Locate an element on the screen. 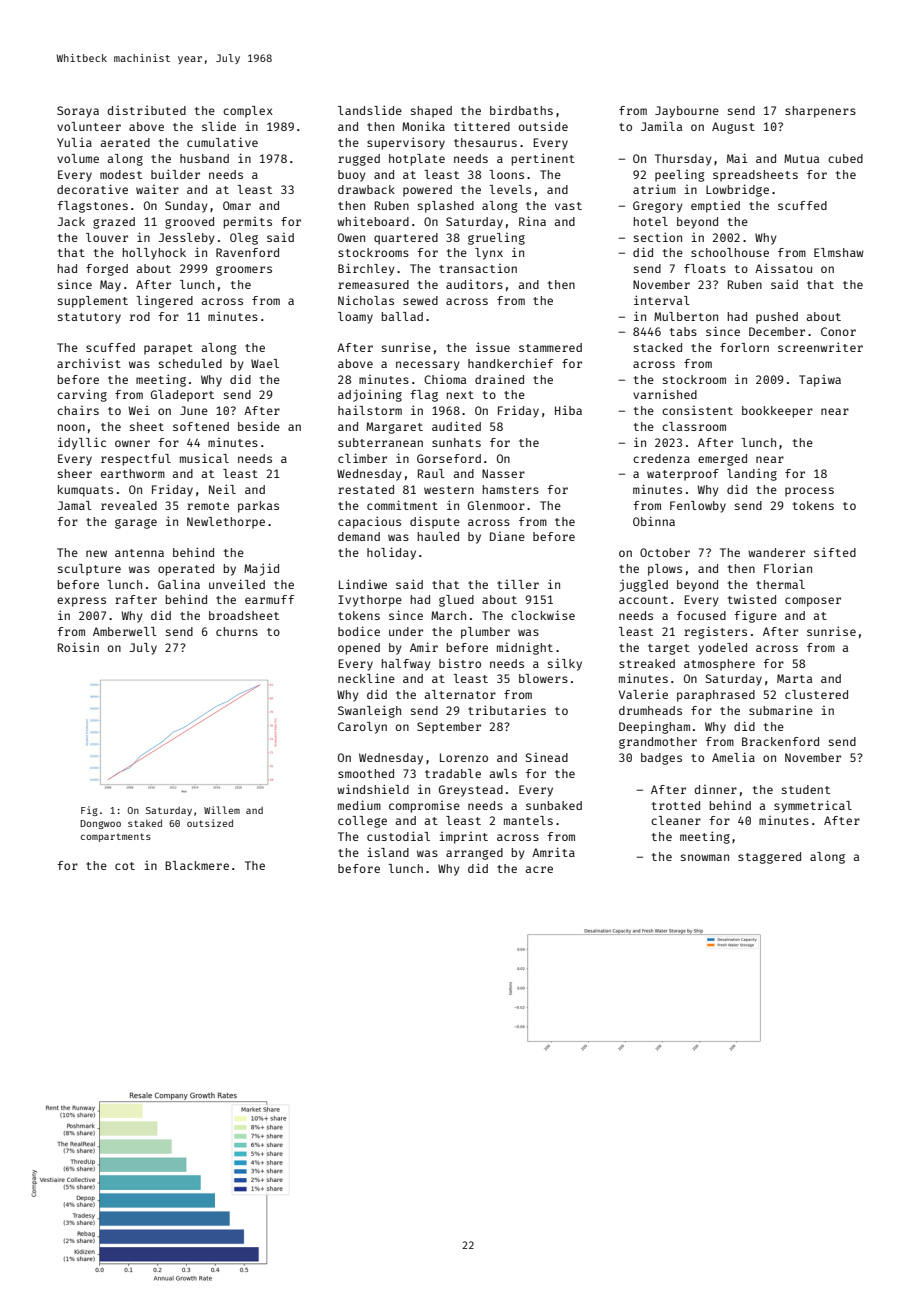 The image size is (924, 1308). Florian is located at coordinates (788, 568).
